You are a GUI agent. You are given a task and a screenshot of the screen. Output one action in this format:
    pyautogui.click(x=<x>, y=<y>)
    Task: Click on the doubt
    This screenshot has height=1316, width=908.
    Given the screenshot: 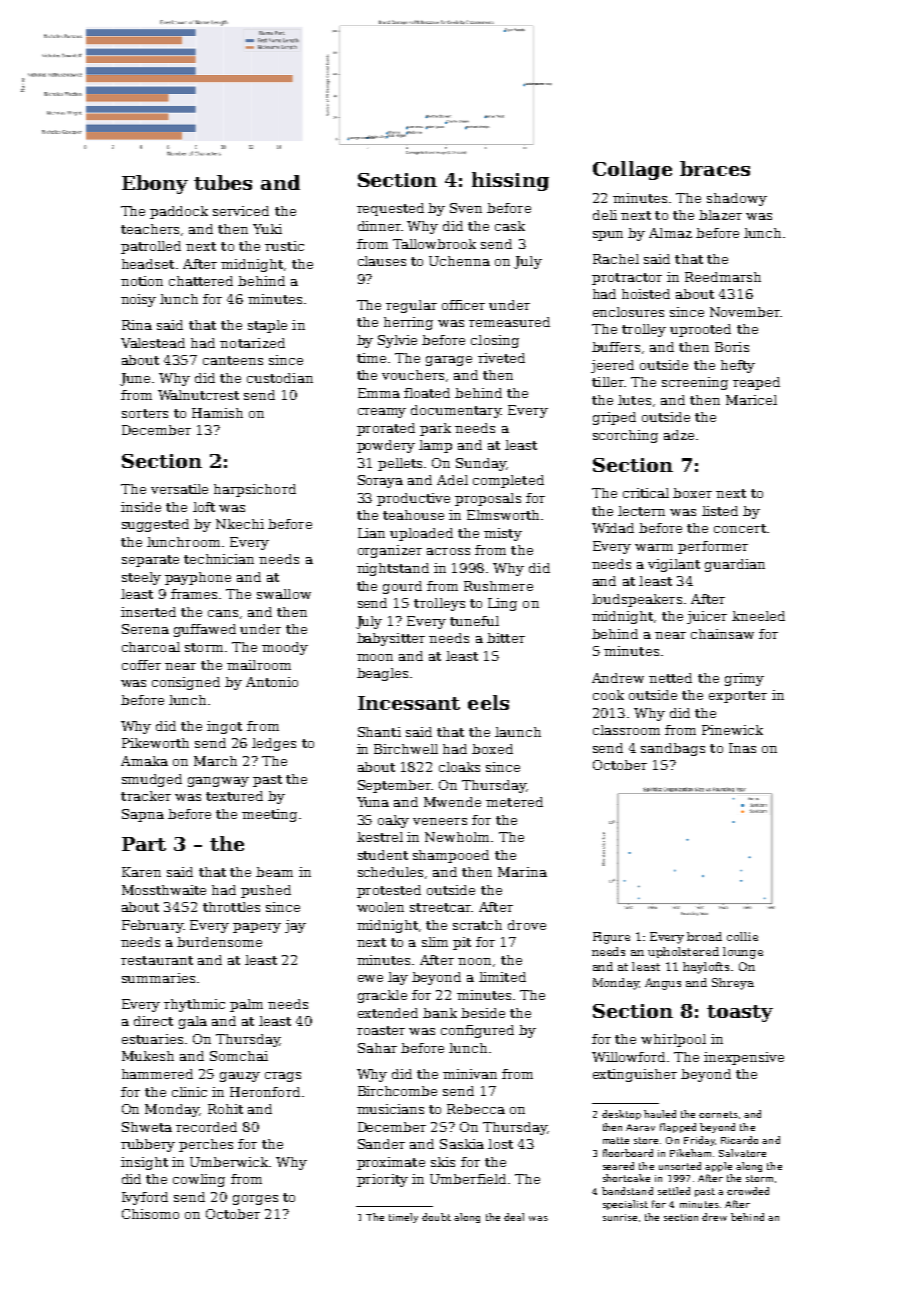 What is the action you would take?
    pyautogui.click(x=436, y=1217)
